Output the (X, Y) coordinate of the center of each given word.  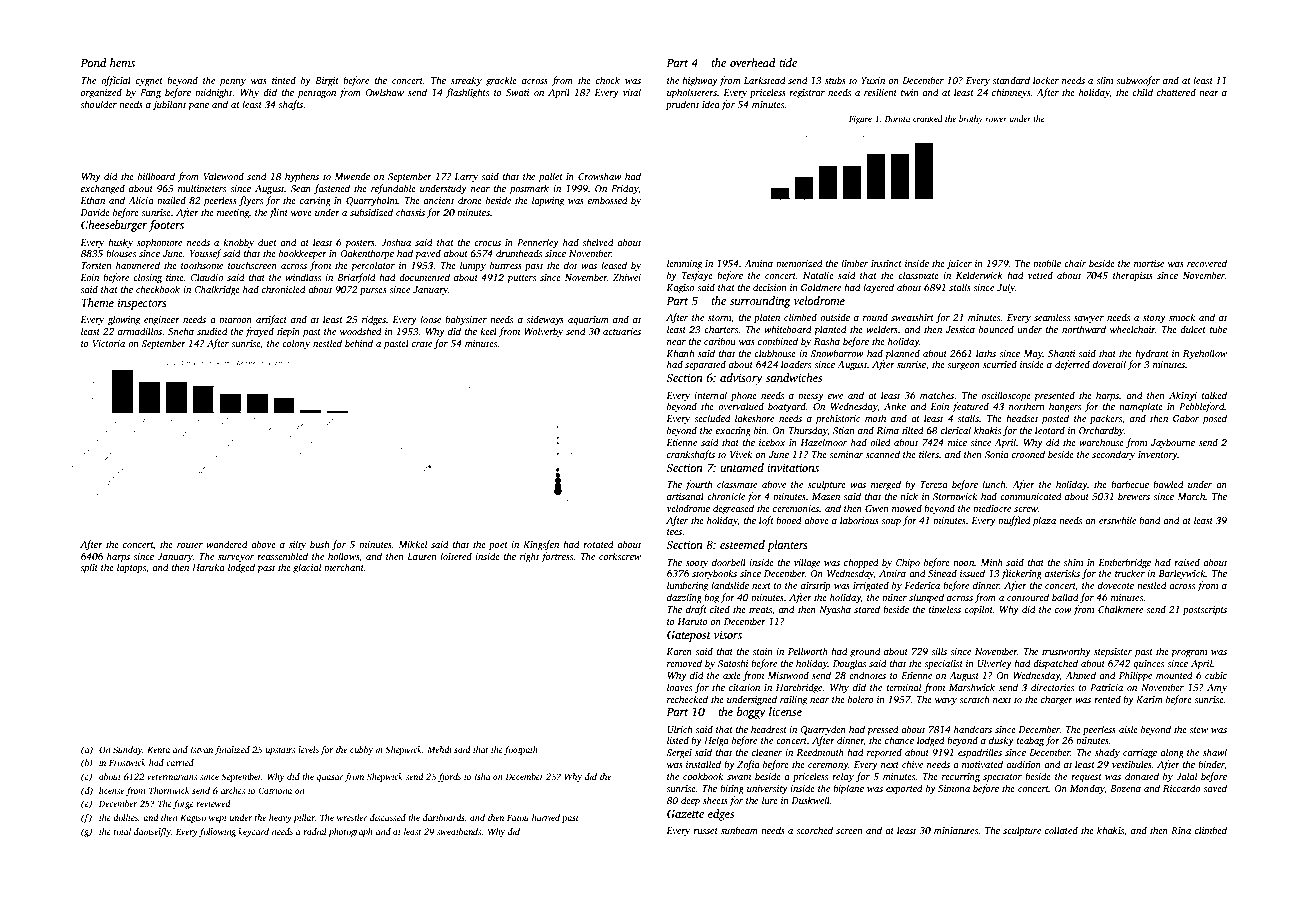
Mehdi (439, 749)
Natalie (818, 275)
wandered (227, 544)
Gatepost (689, 636)
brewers (1134, 496)
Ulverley (994, 664)
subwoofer (1138, 81)
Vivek (741, 454)
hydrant (1152, 354)
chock (608, 80)
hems (122, 62)
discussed (388, 817)
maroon (235, 320)
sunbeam (739, 830)
